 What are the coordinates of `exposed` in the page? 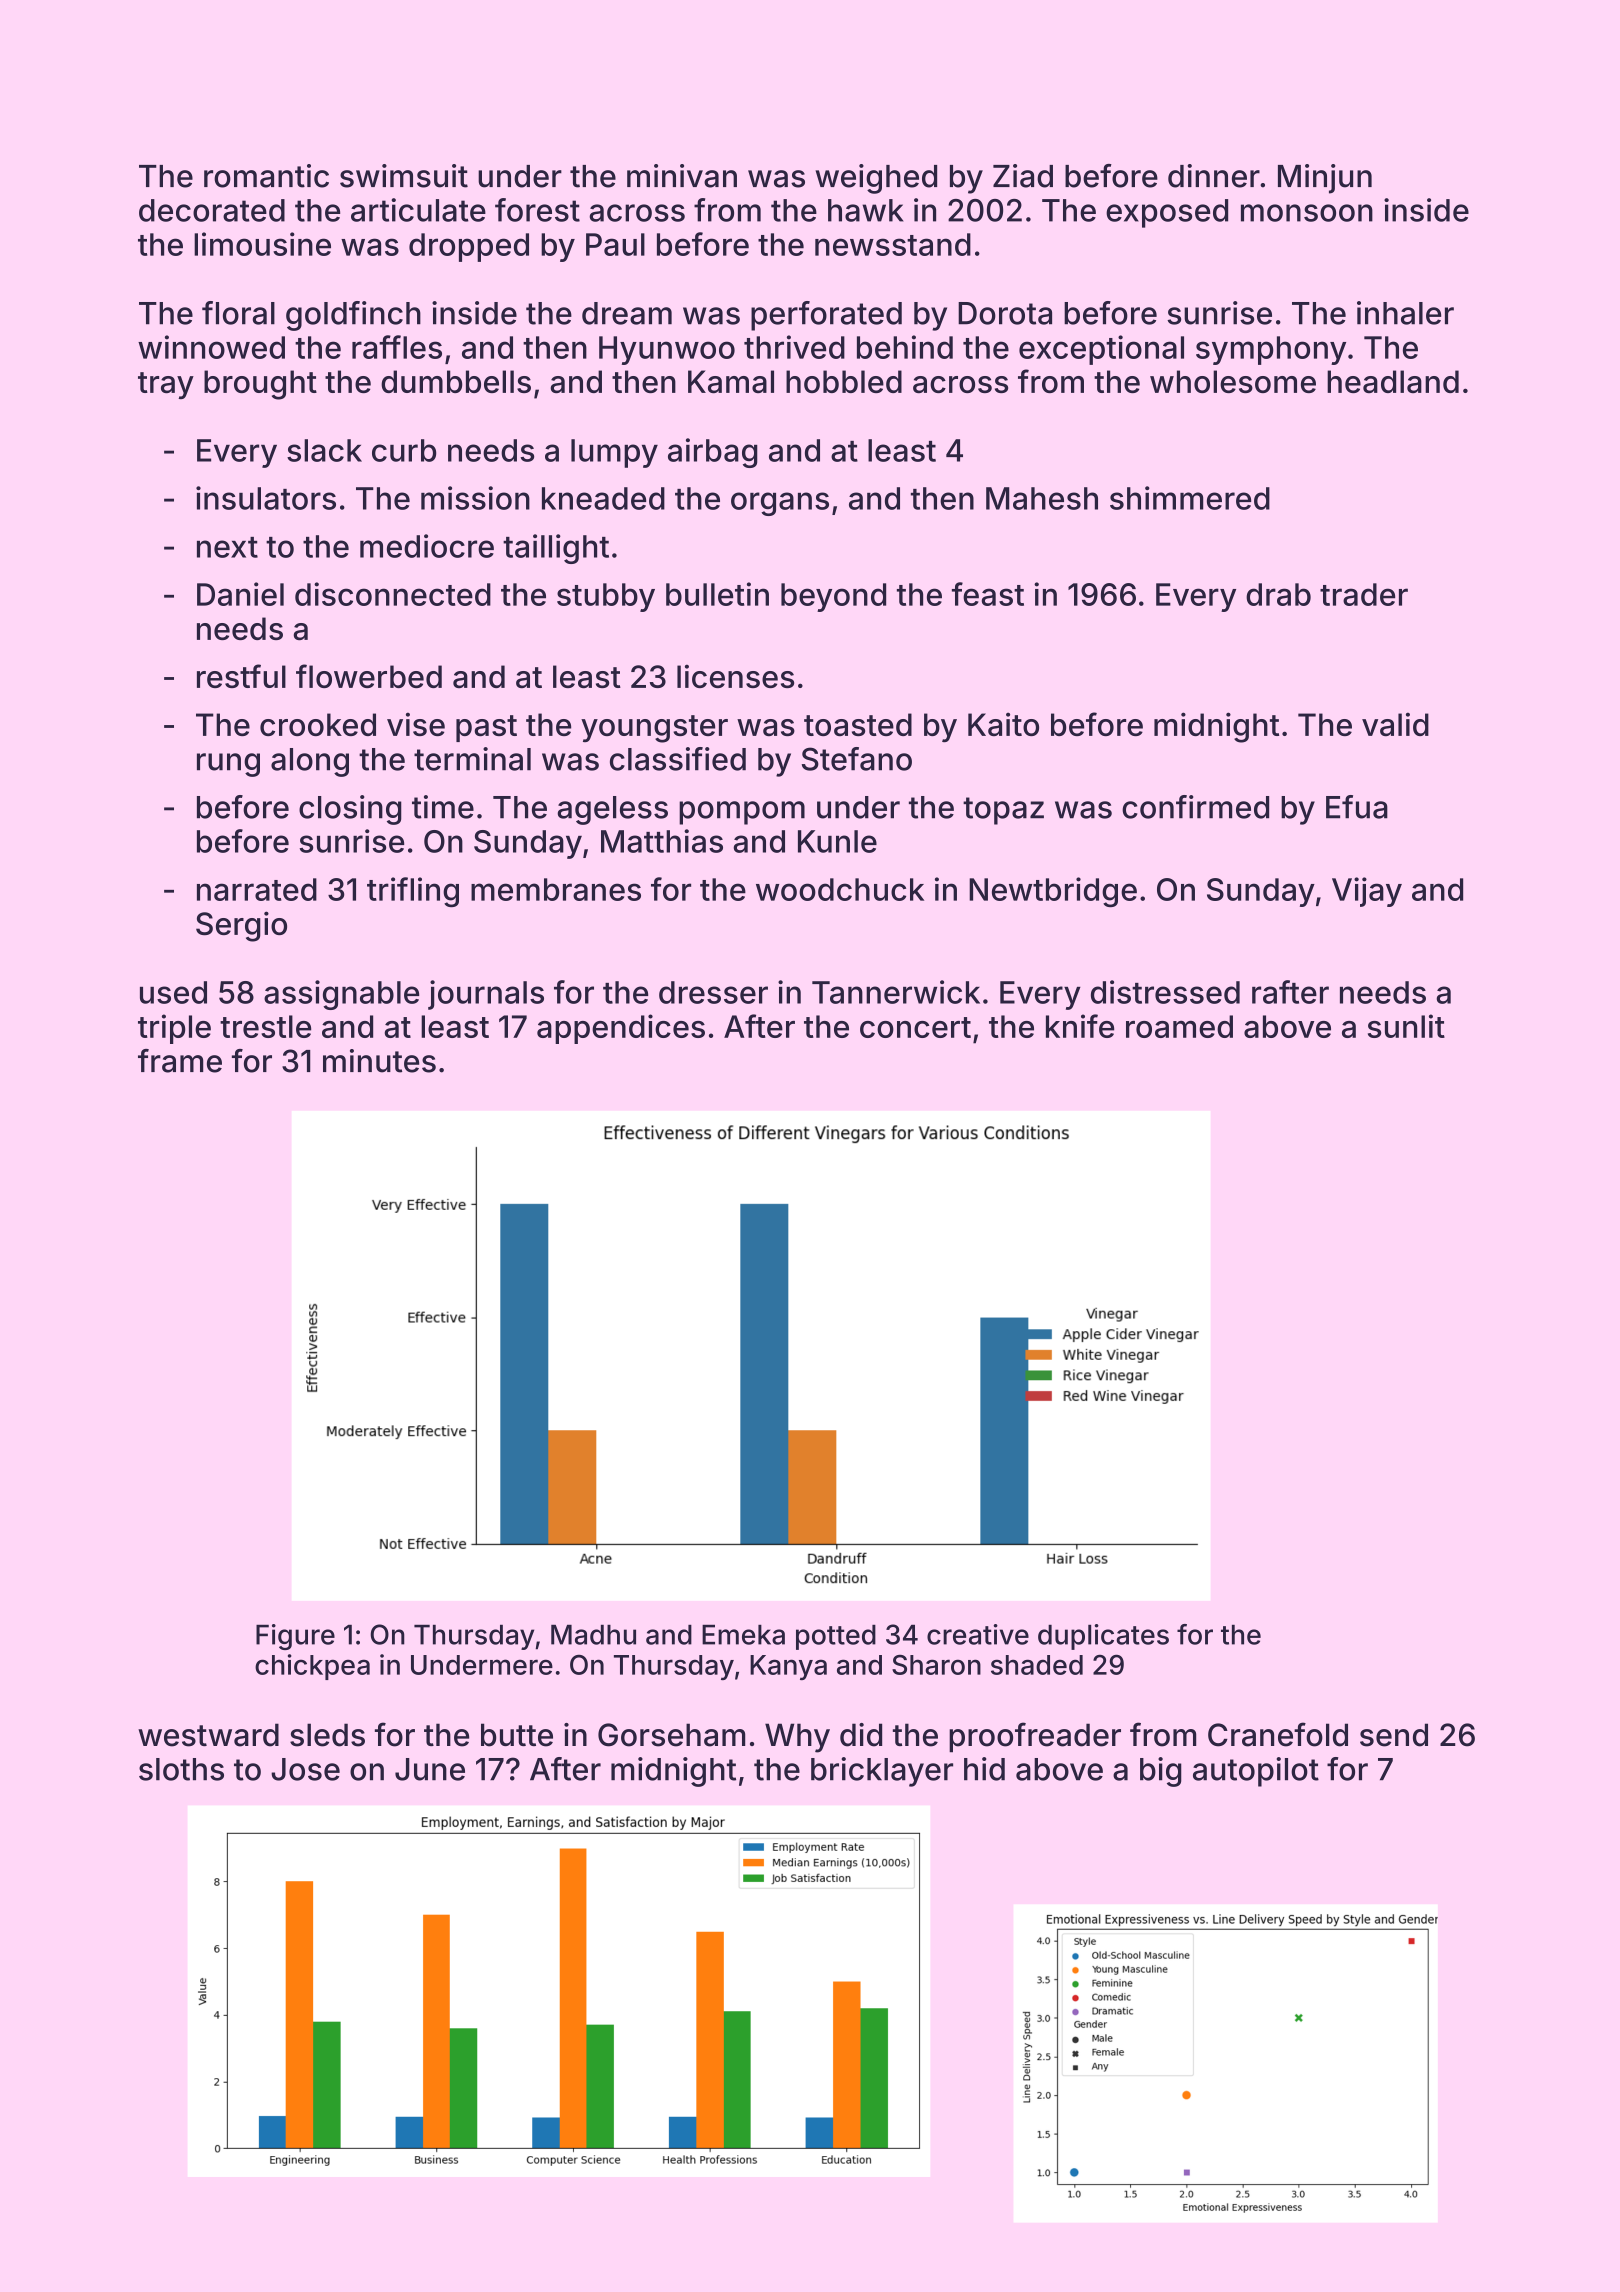 It's located at (1167, 213).
